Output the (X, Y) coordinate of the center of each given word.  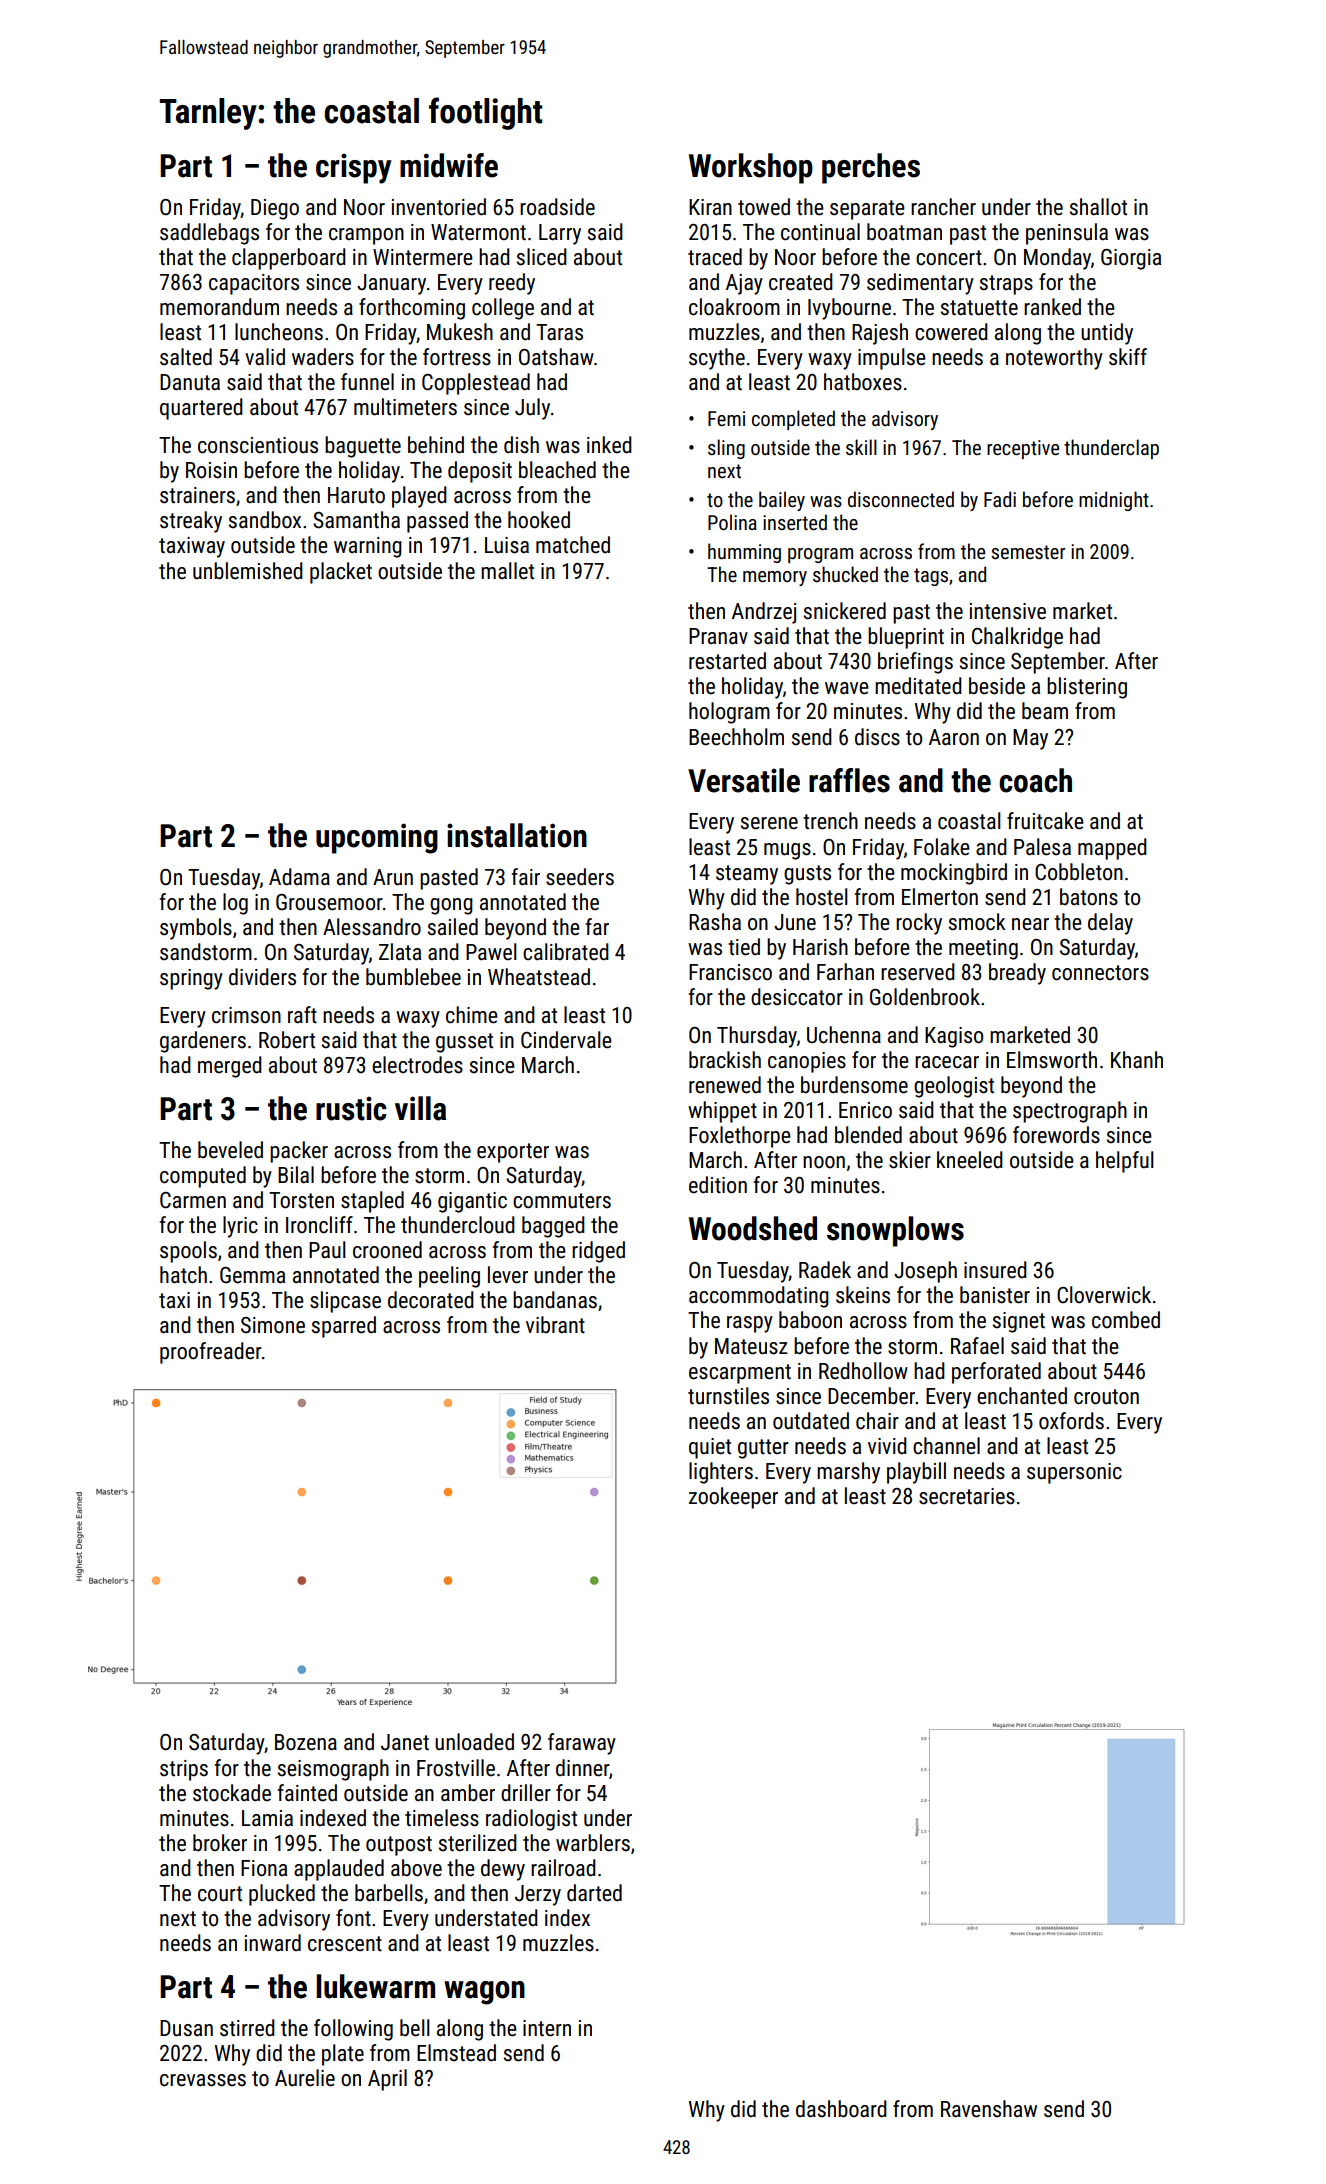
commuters (562, 1201)
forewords (1056, 1135)
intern (547, 2028)
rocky (919, 924)
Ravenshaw (989, 2109)
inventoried (439, 207)
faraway (582, 1744)
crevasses (203, 2080)
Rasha (715, 922)
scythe (717, 359)
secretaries (967, 1496)
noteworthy (1054, 359)
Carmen (193, 1200)
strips (184, 1770)
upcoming (377, 838)
